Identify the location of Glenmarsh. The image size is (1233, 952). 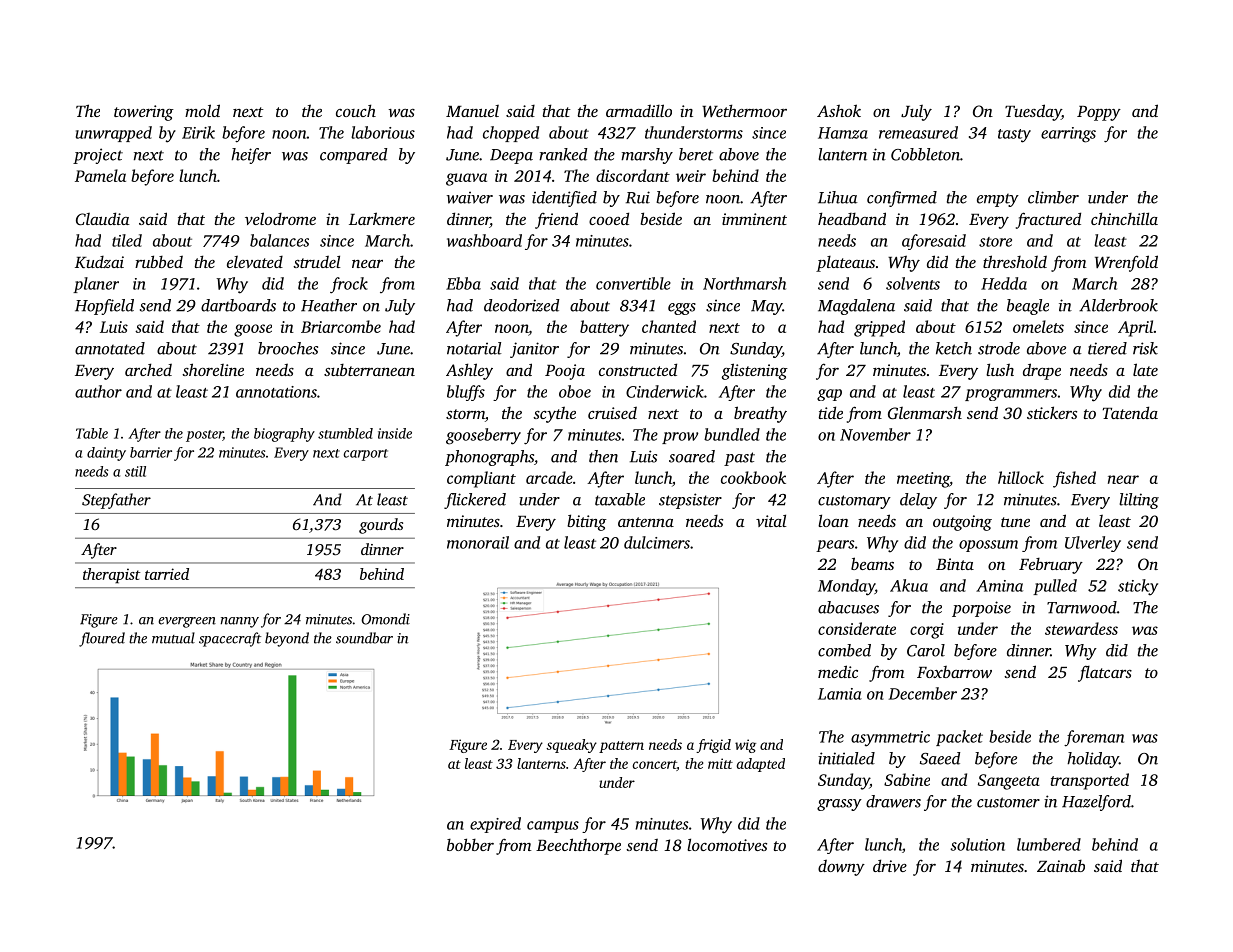
(925, 412).
